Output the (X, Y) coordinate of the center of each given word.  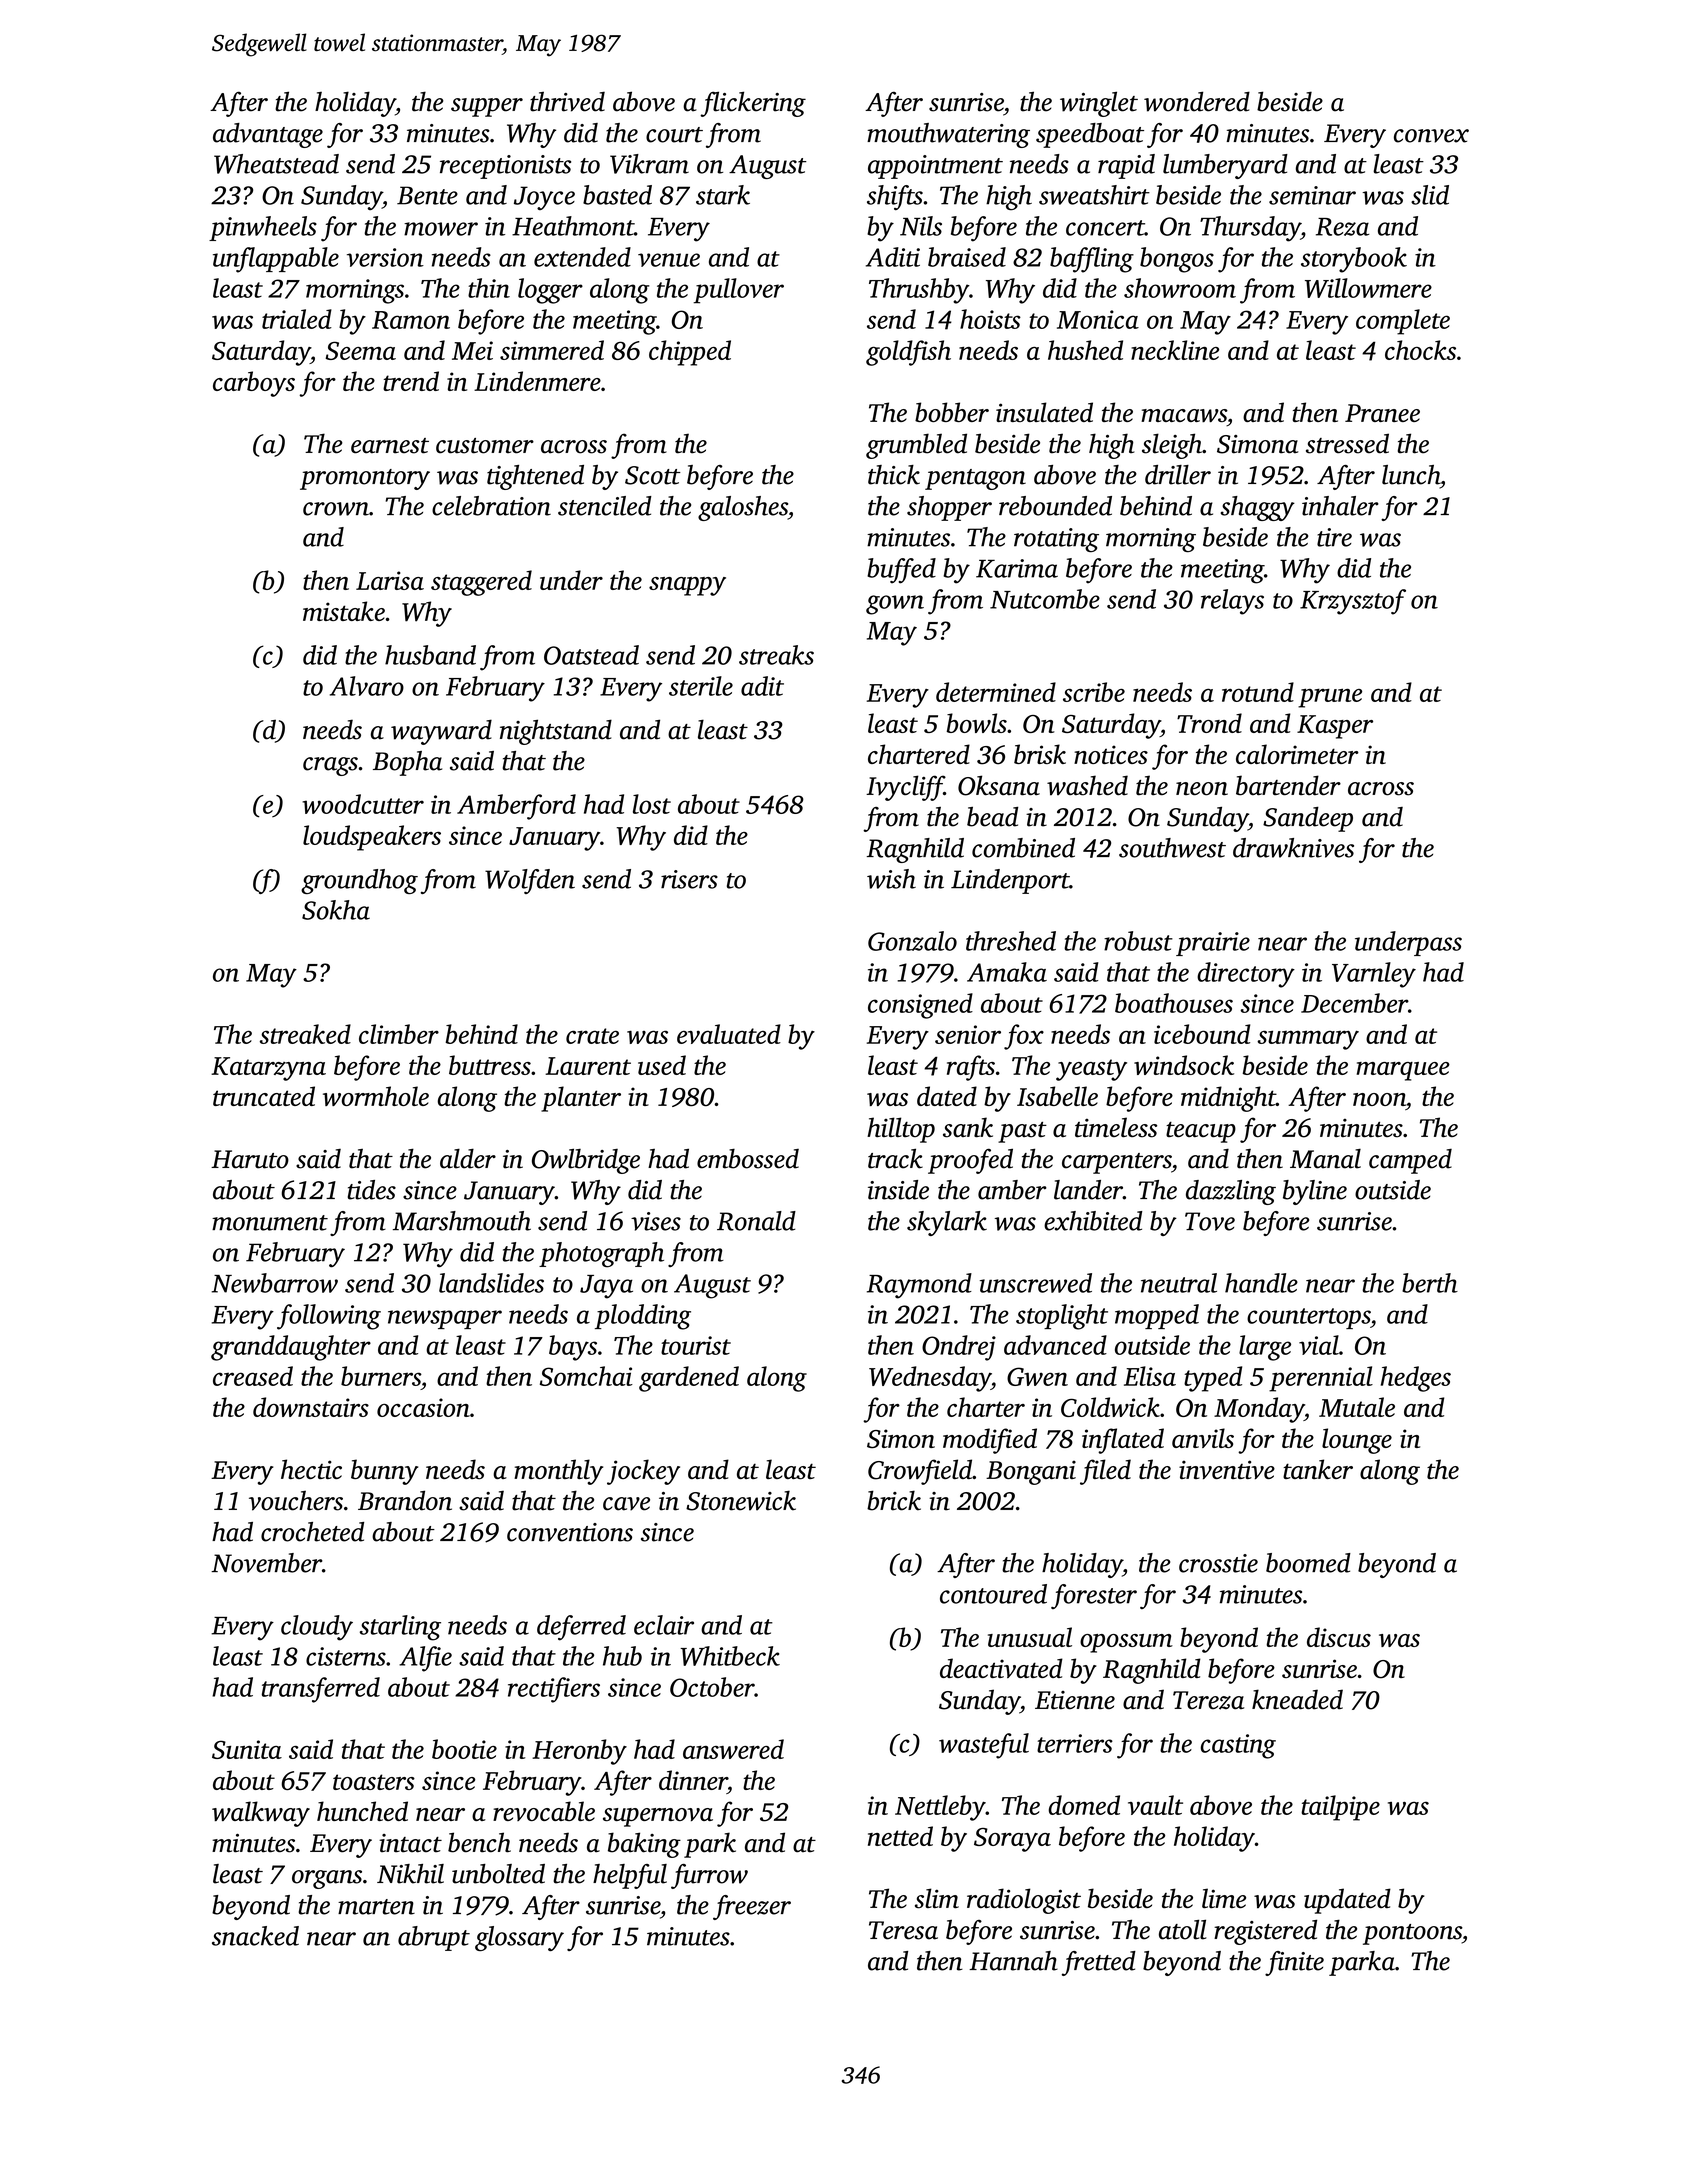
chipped (690, 353)
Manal (1325, 1159)
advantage (268, 135)
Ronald (756, 1221)
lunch (1411, 475)
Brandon (405, 1500)
